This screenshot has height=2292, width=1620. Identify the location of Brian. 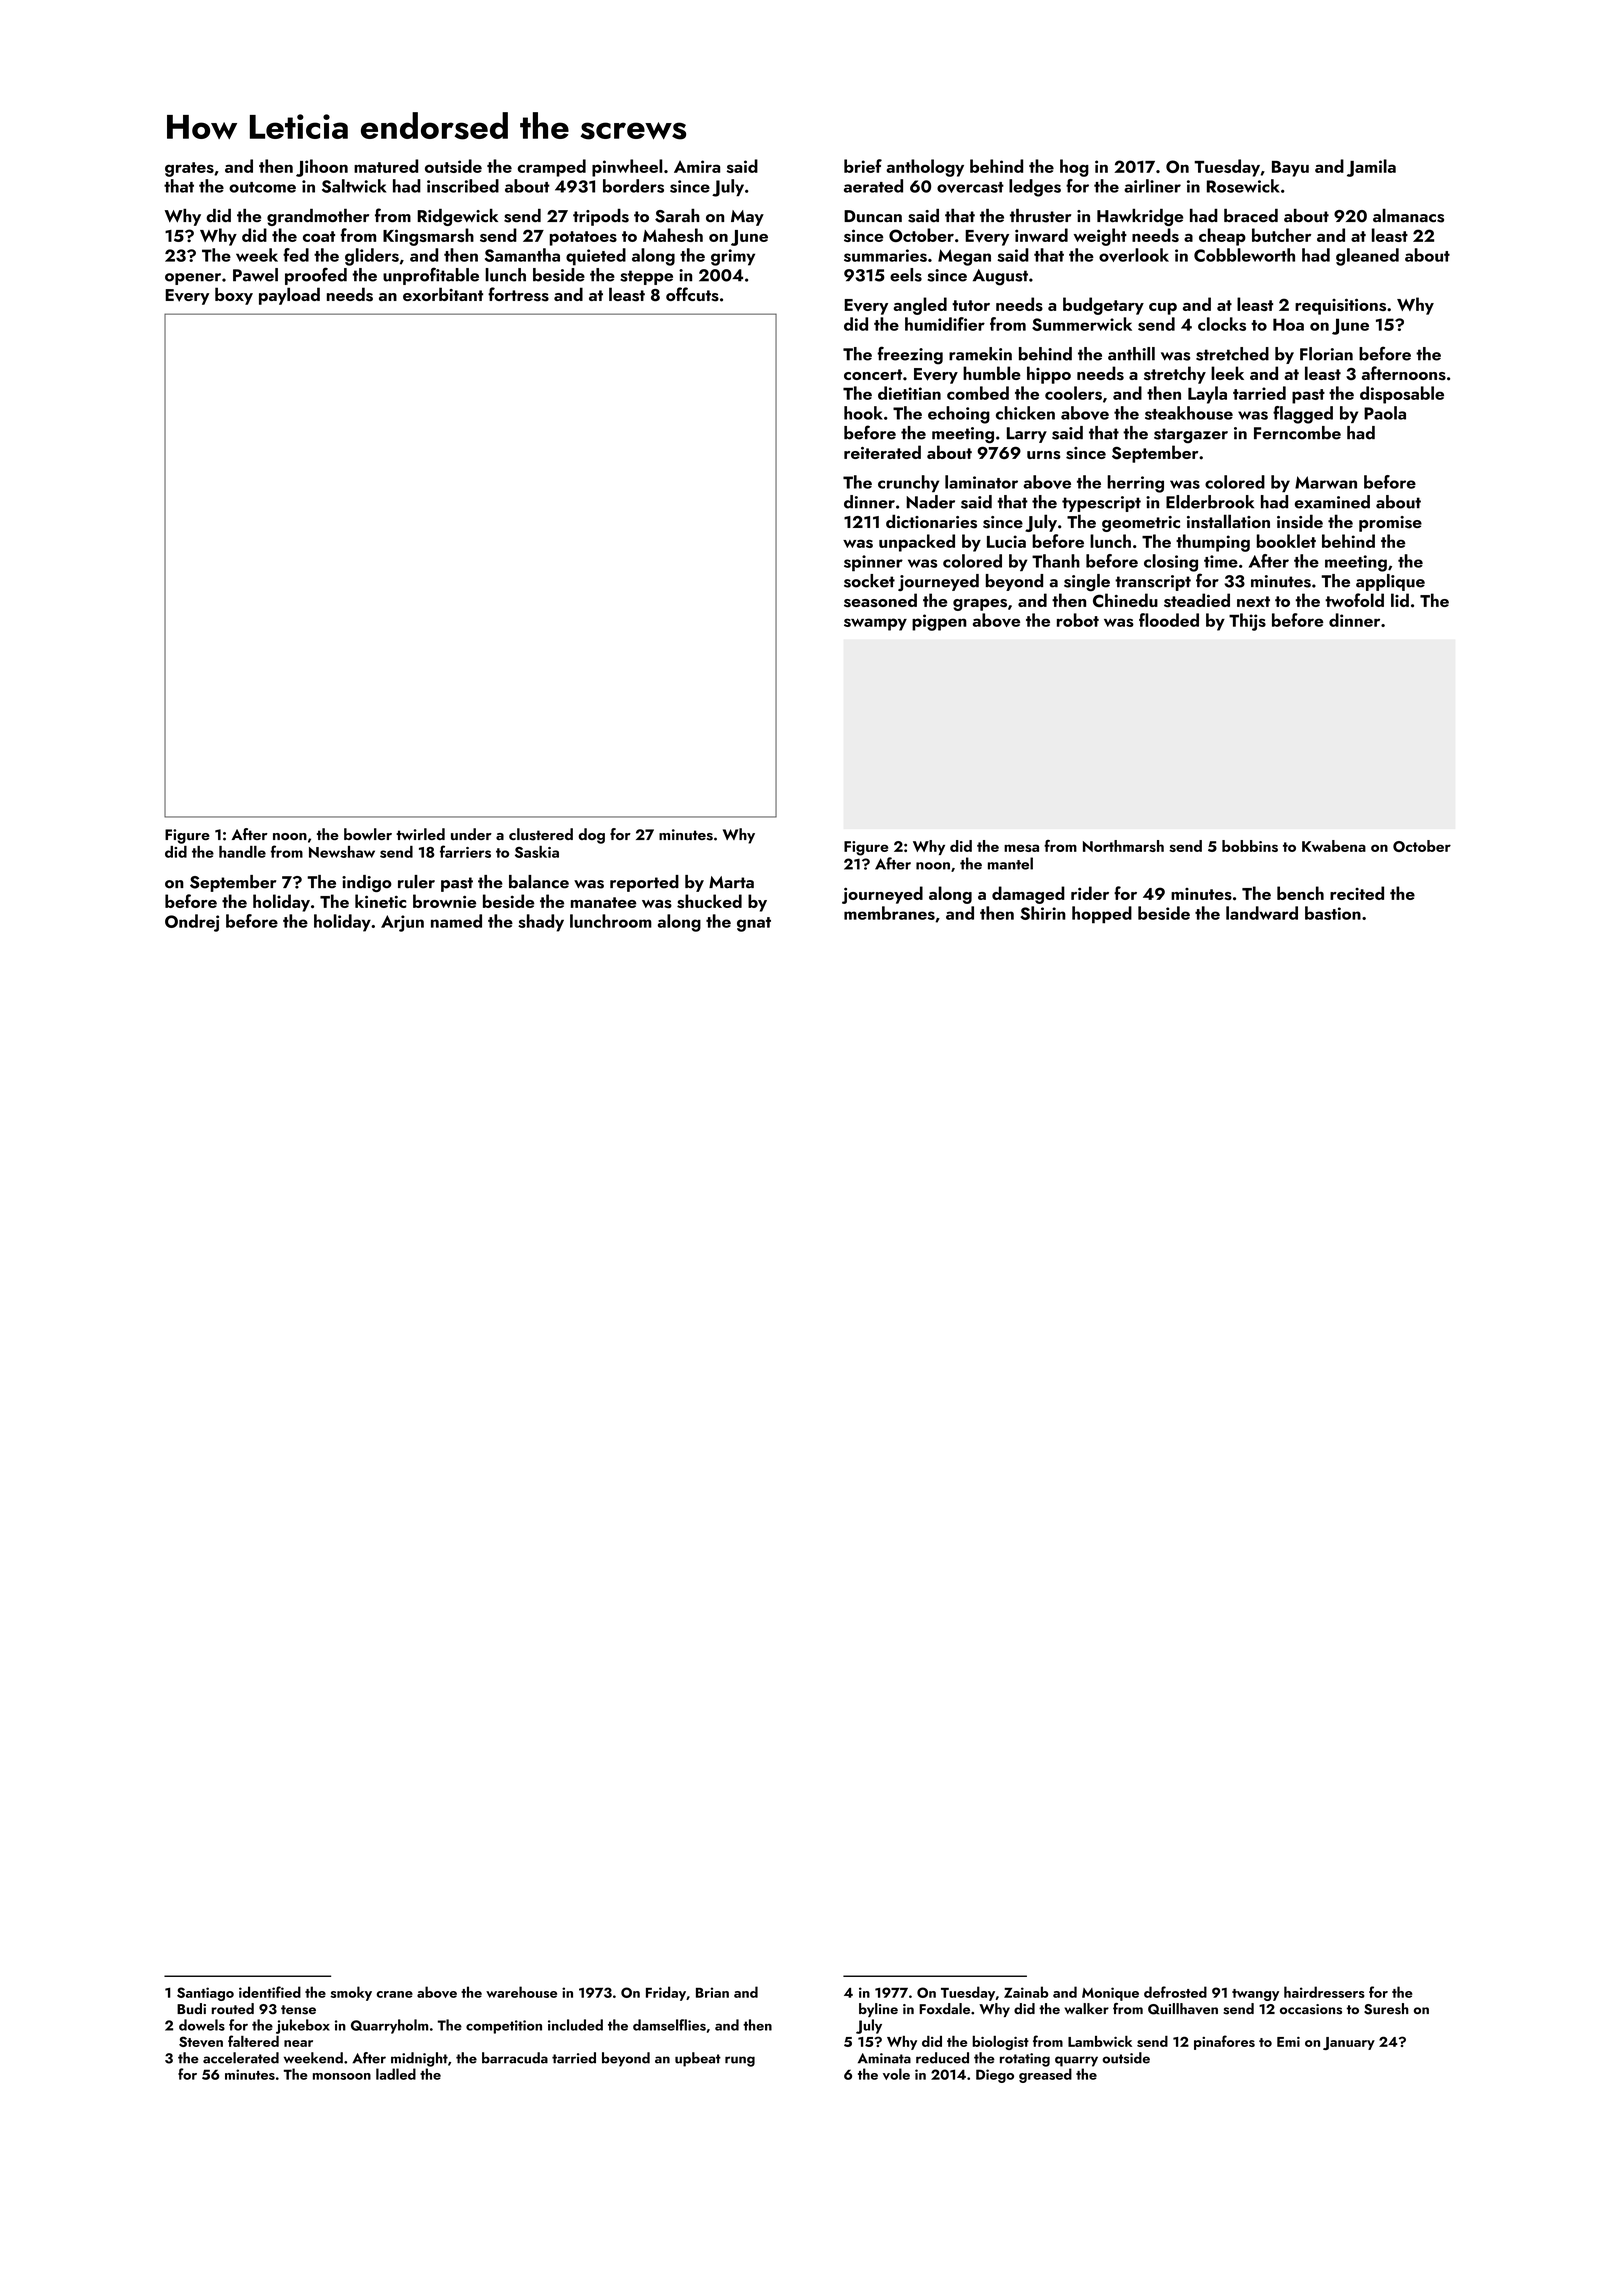
(712, 1992).
